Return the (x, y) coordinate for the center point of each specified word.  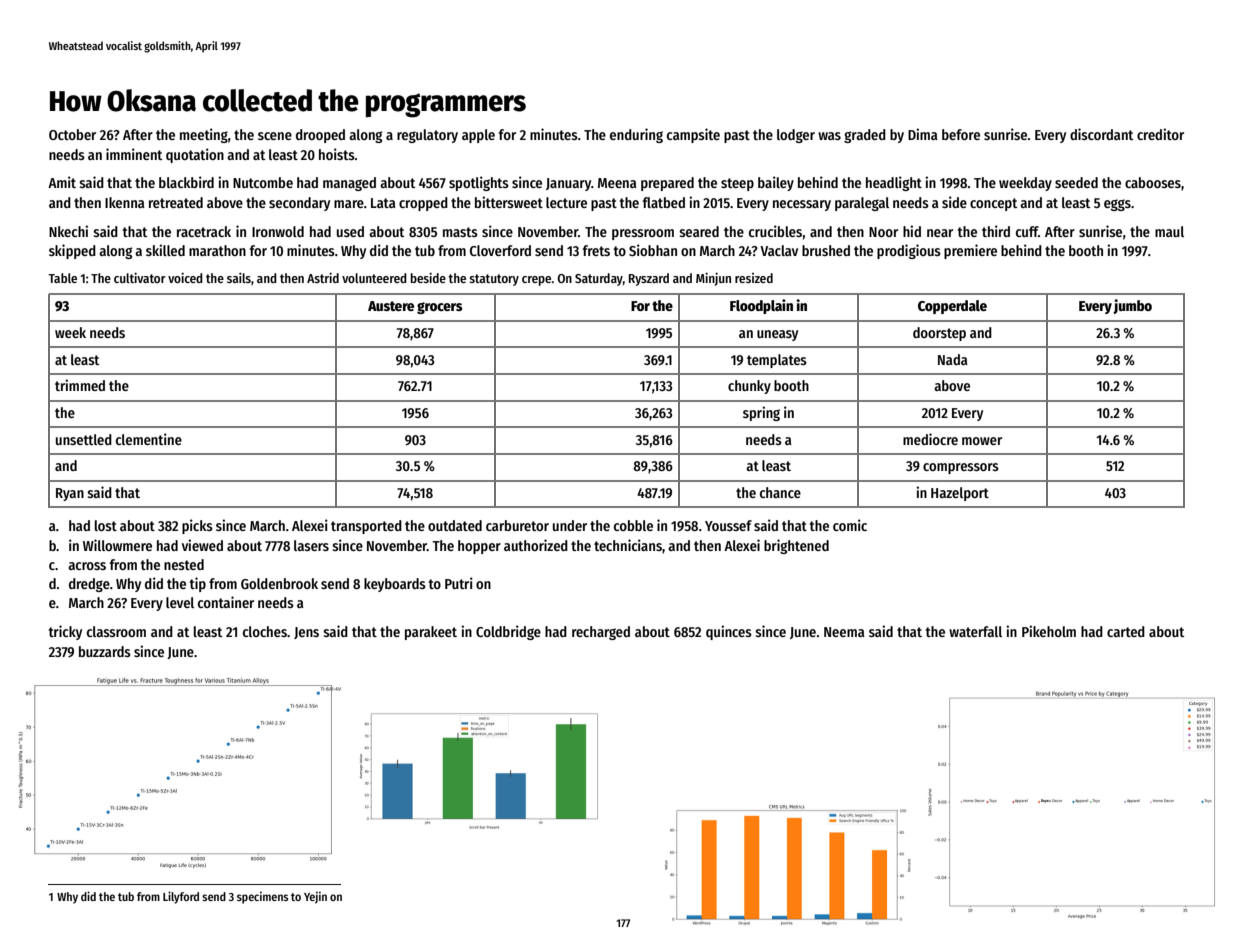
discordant (1101, 134)
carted (1126, 631)
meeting (204, 135)
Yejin (315, 897)
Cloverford (500, 250)
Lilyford (181, 897)
